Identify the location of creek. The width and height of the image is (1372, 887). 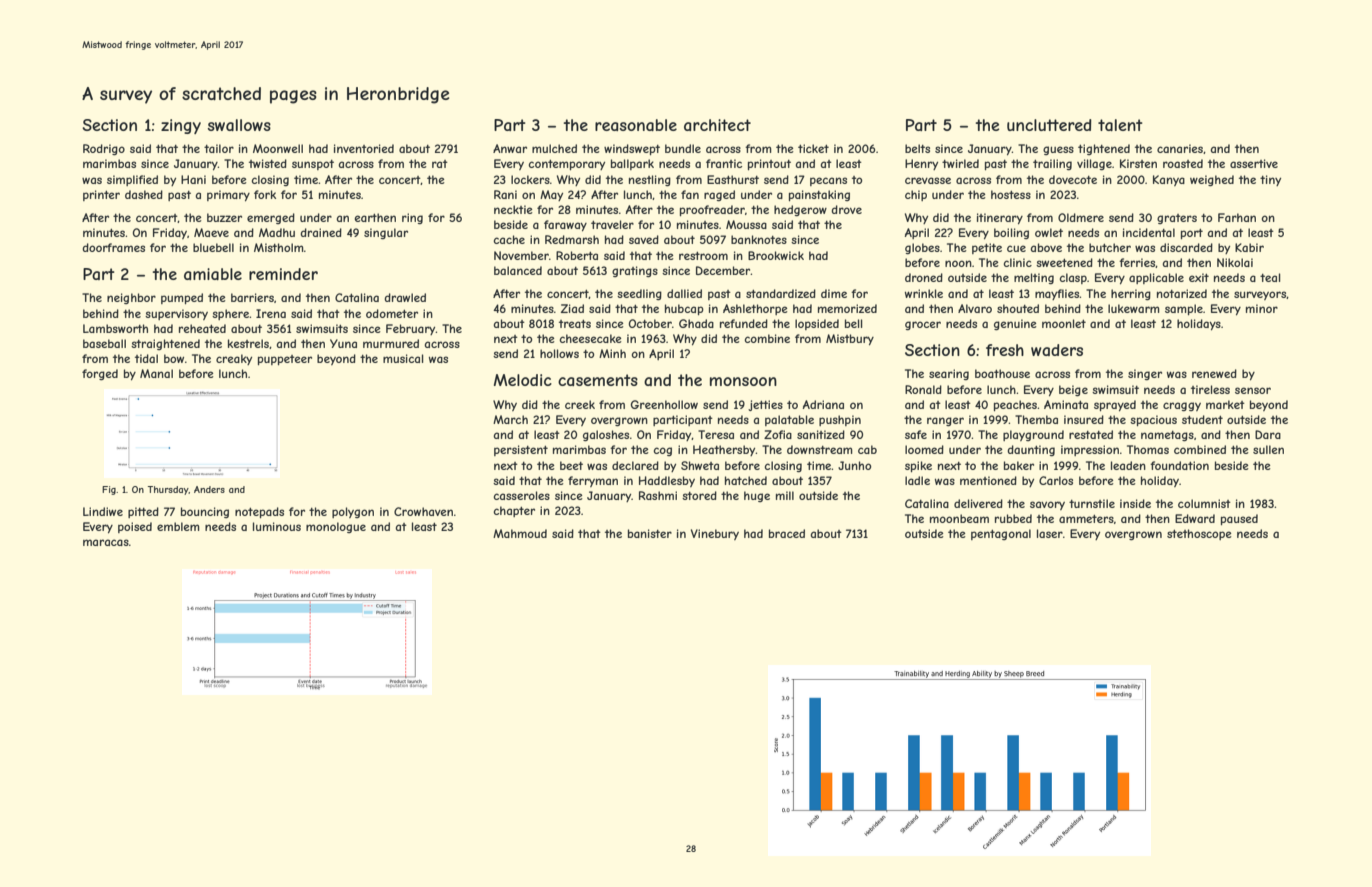
(580, 404).
